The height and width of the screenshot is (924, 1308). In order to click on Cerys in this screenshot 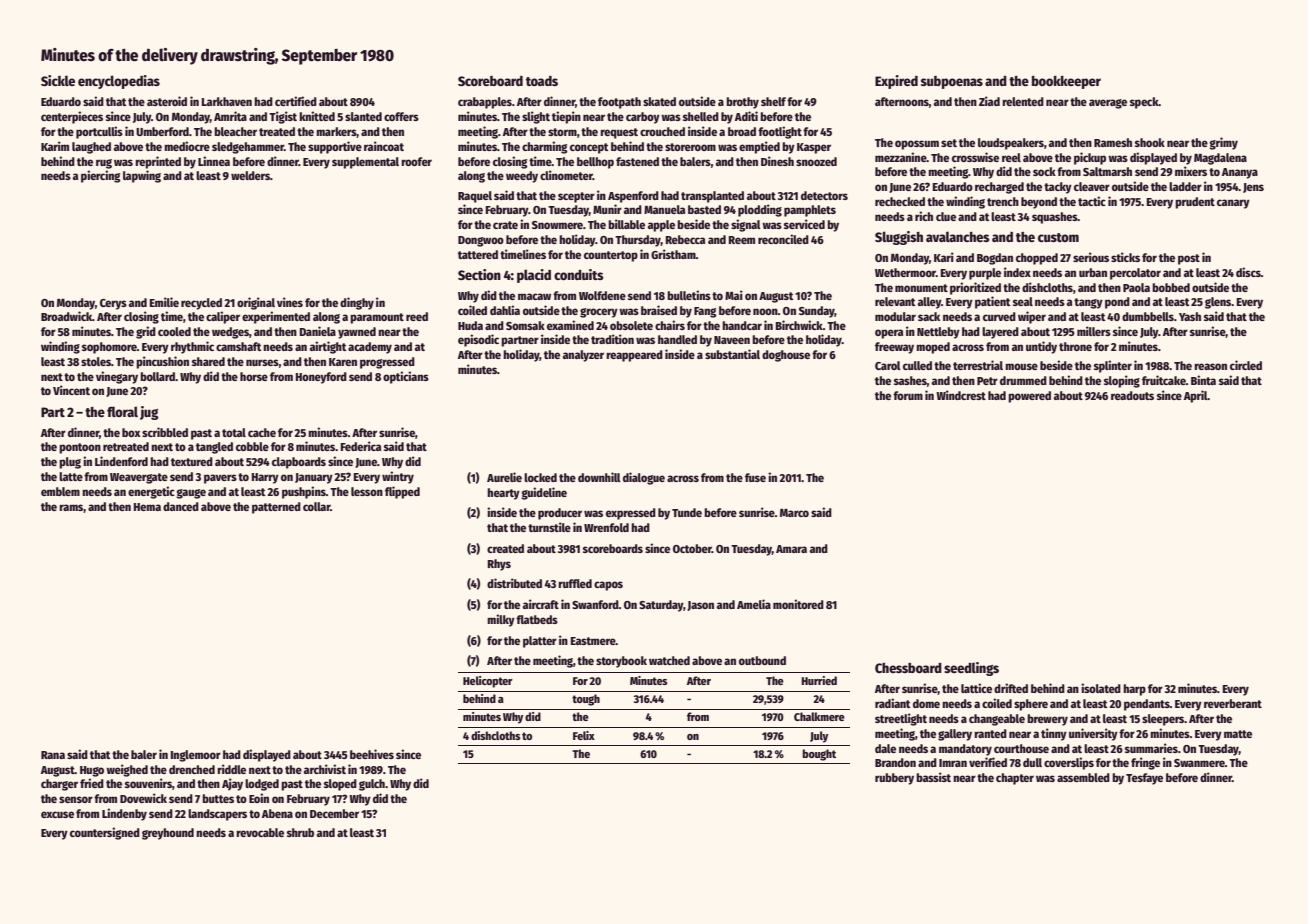, I will do `click(113, 304)`.
